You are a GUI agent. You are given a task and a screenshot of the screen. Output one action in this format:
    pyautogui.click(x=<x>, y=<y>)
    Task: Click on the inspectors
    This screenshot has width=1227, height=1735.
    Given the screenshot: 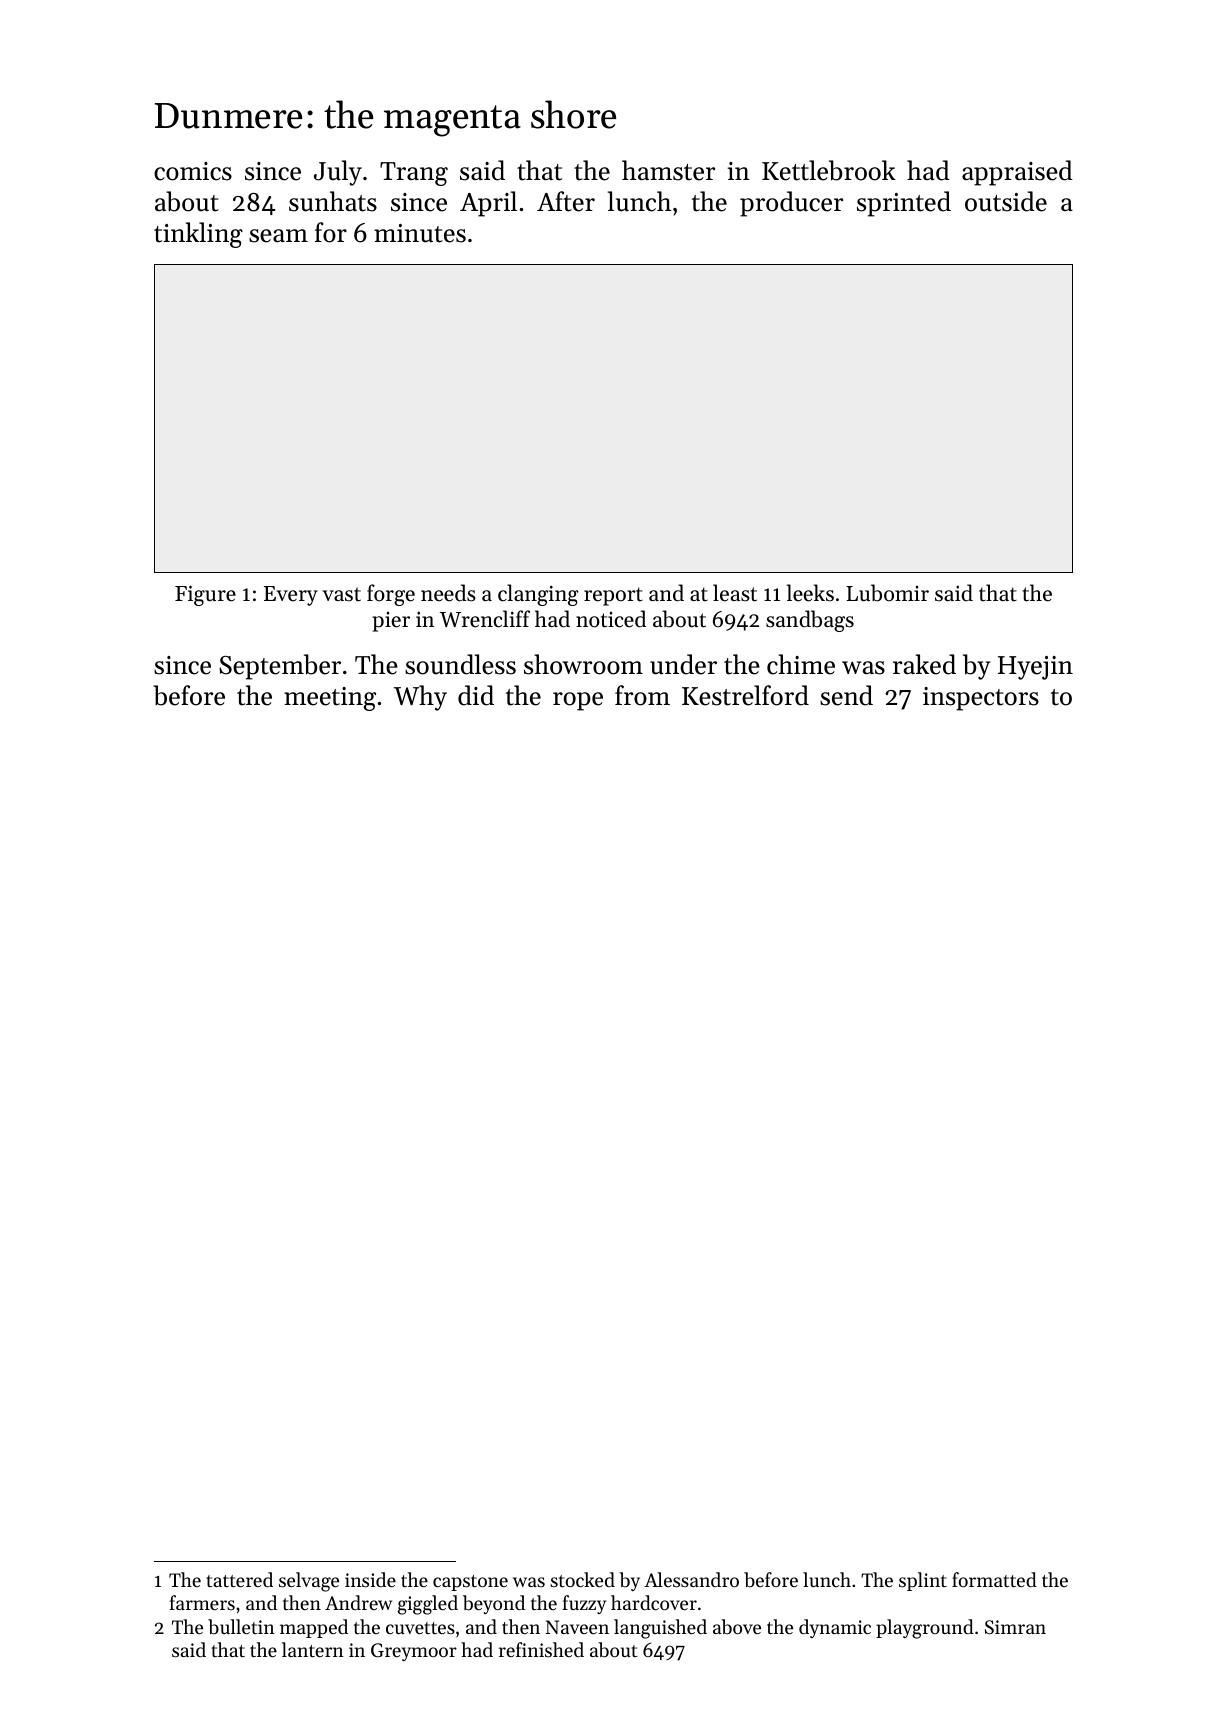 What is the action you would take?
    pyautogui.click(x=981, y=699)
